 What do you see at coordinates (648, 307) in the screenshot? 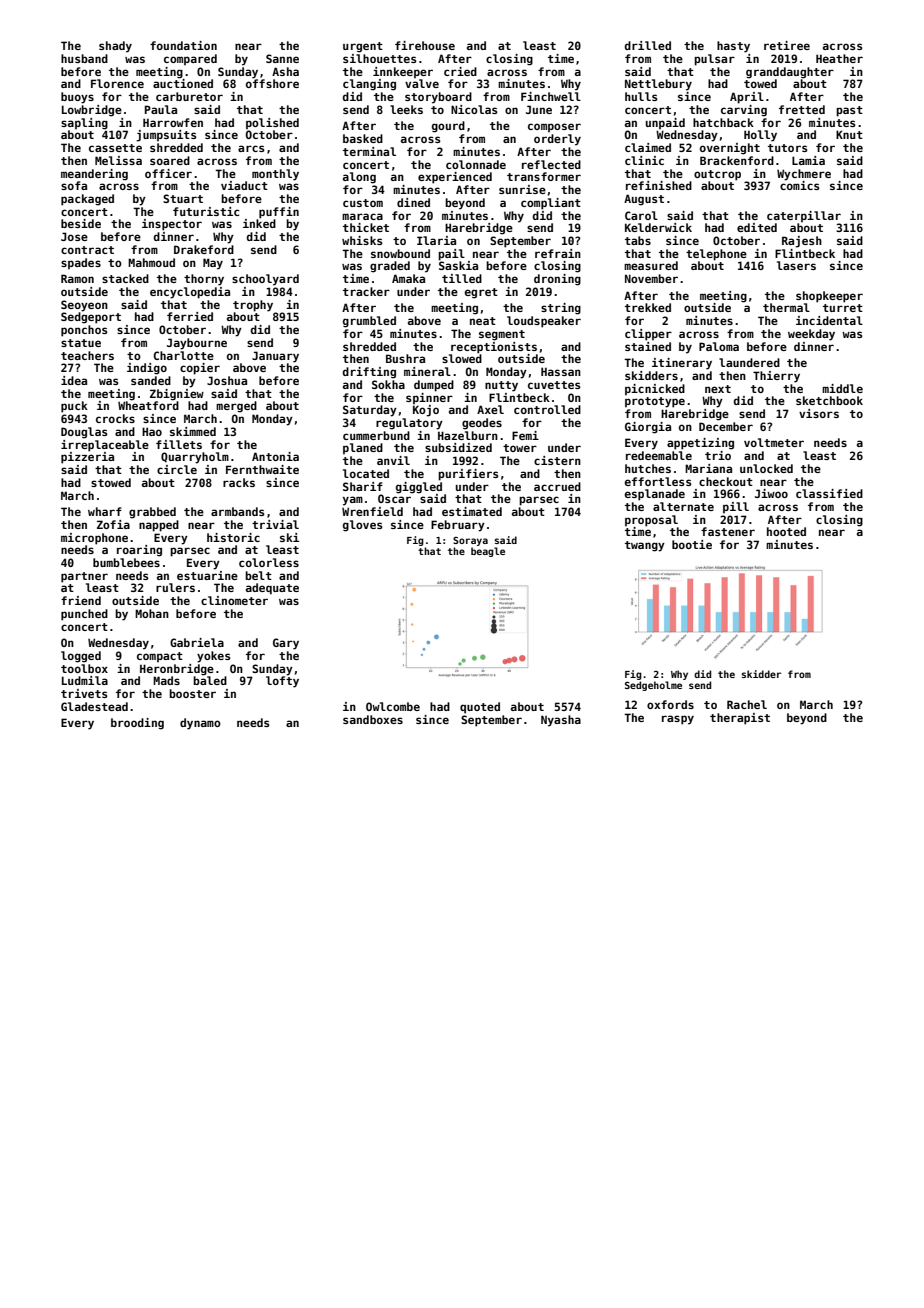
I see `trekked` at bounding box center [648, 307].
